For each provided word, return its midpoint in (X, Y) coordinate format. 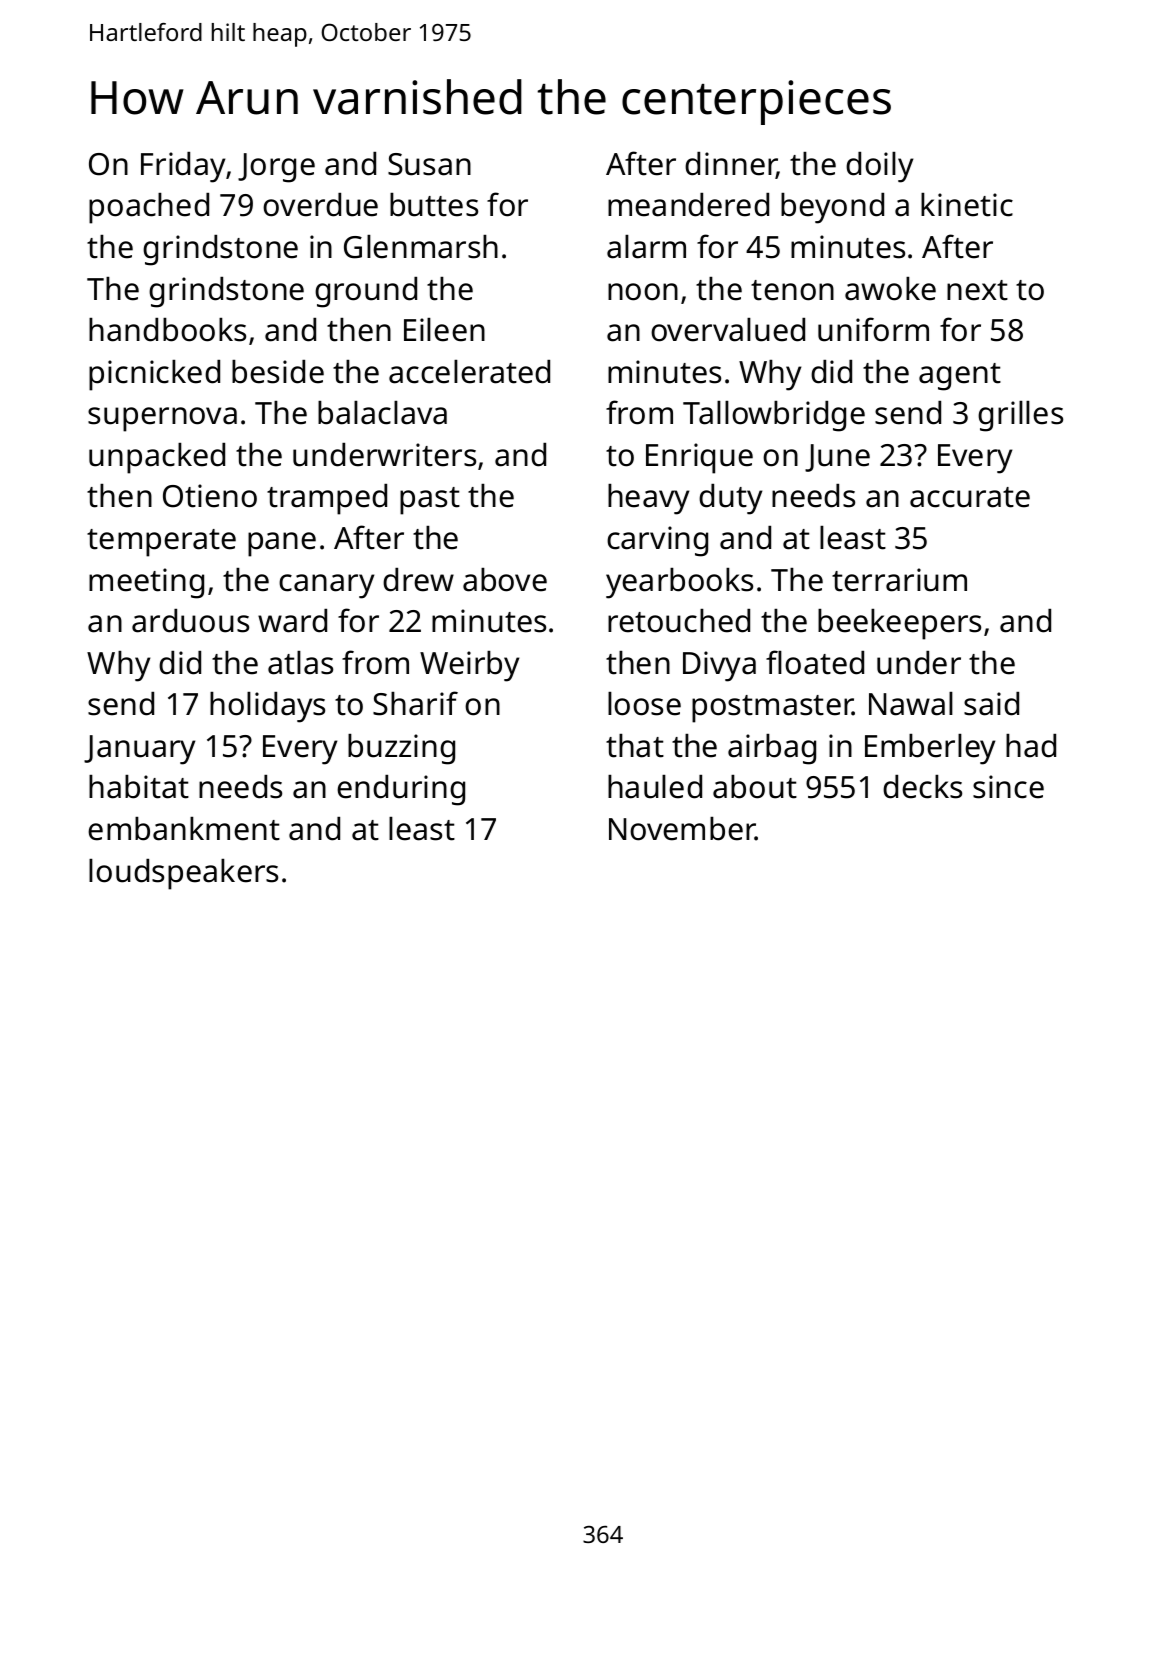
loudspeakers (183, 874)
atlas (300, 663)
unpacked (157, 458)
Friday (183, 167)
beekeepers (899, 624)
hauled (655, 787)
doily (879, 167)
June (837, 458)
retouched (679, 621)
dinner (731, 165)
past (430, 501)
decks (922, 787)
